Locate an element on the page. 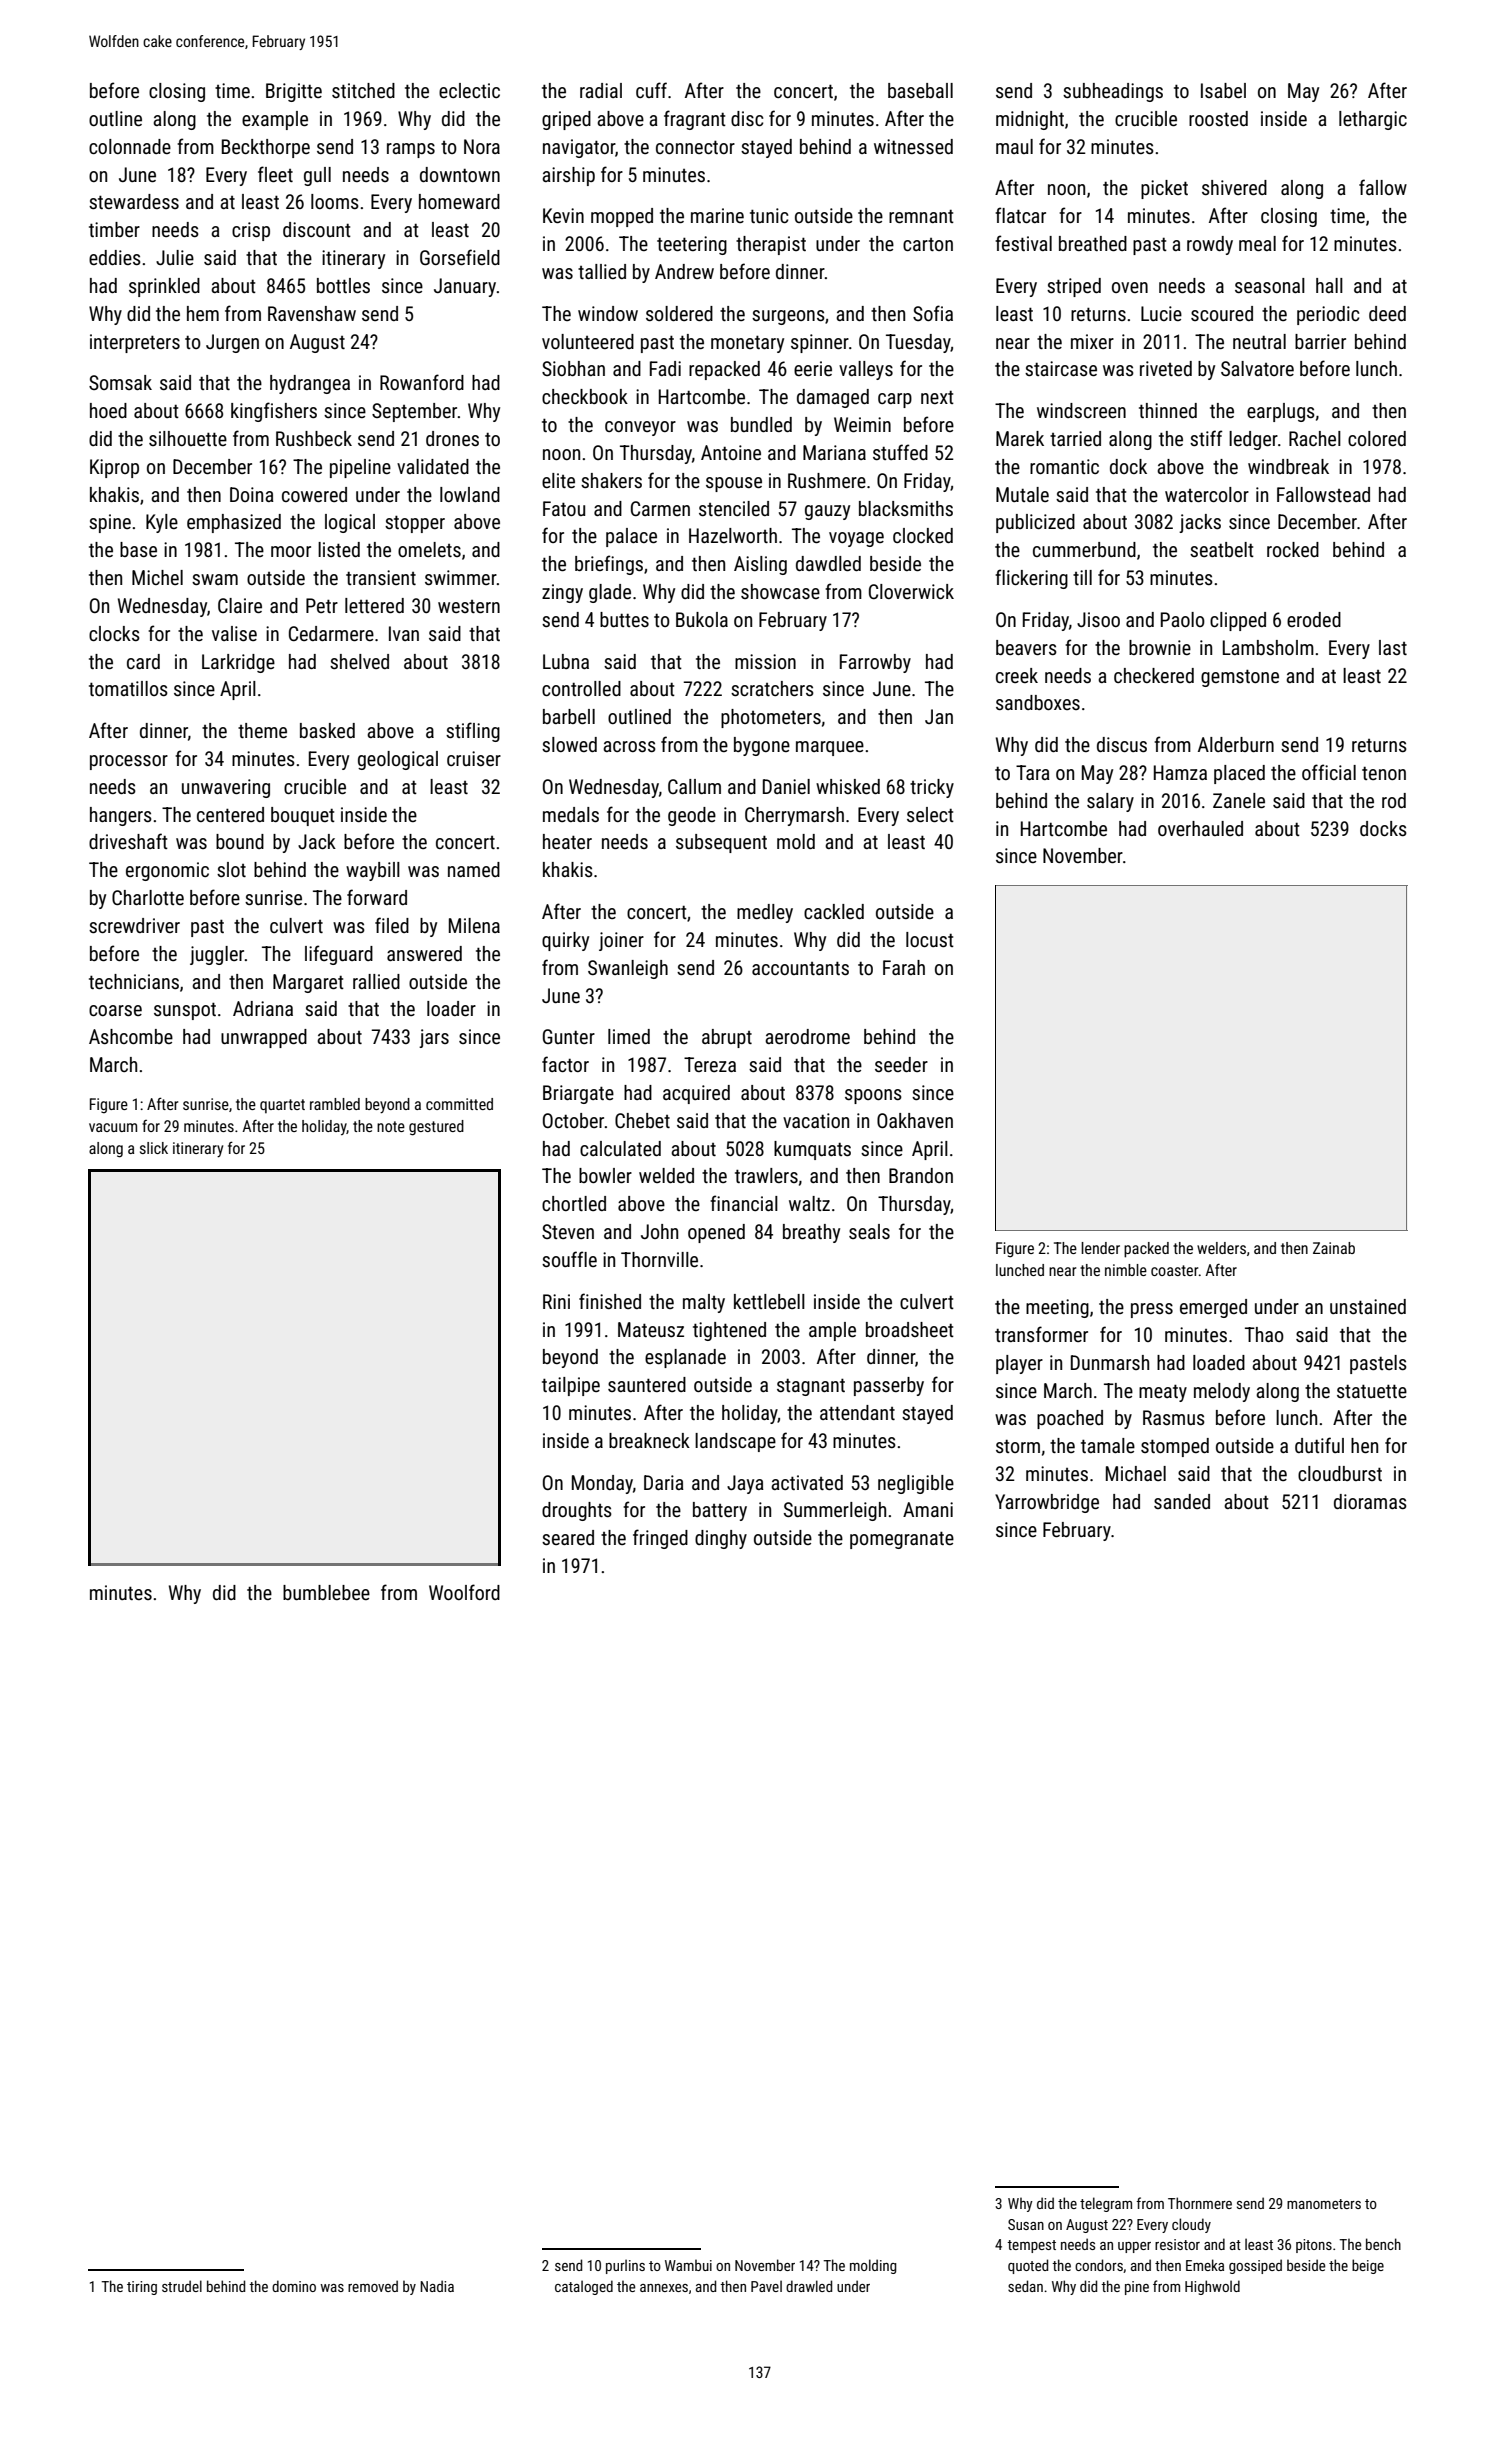 The width and height of the page is (1496, 2464). abrupt is located at coordinates (727, 1038).
